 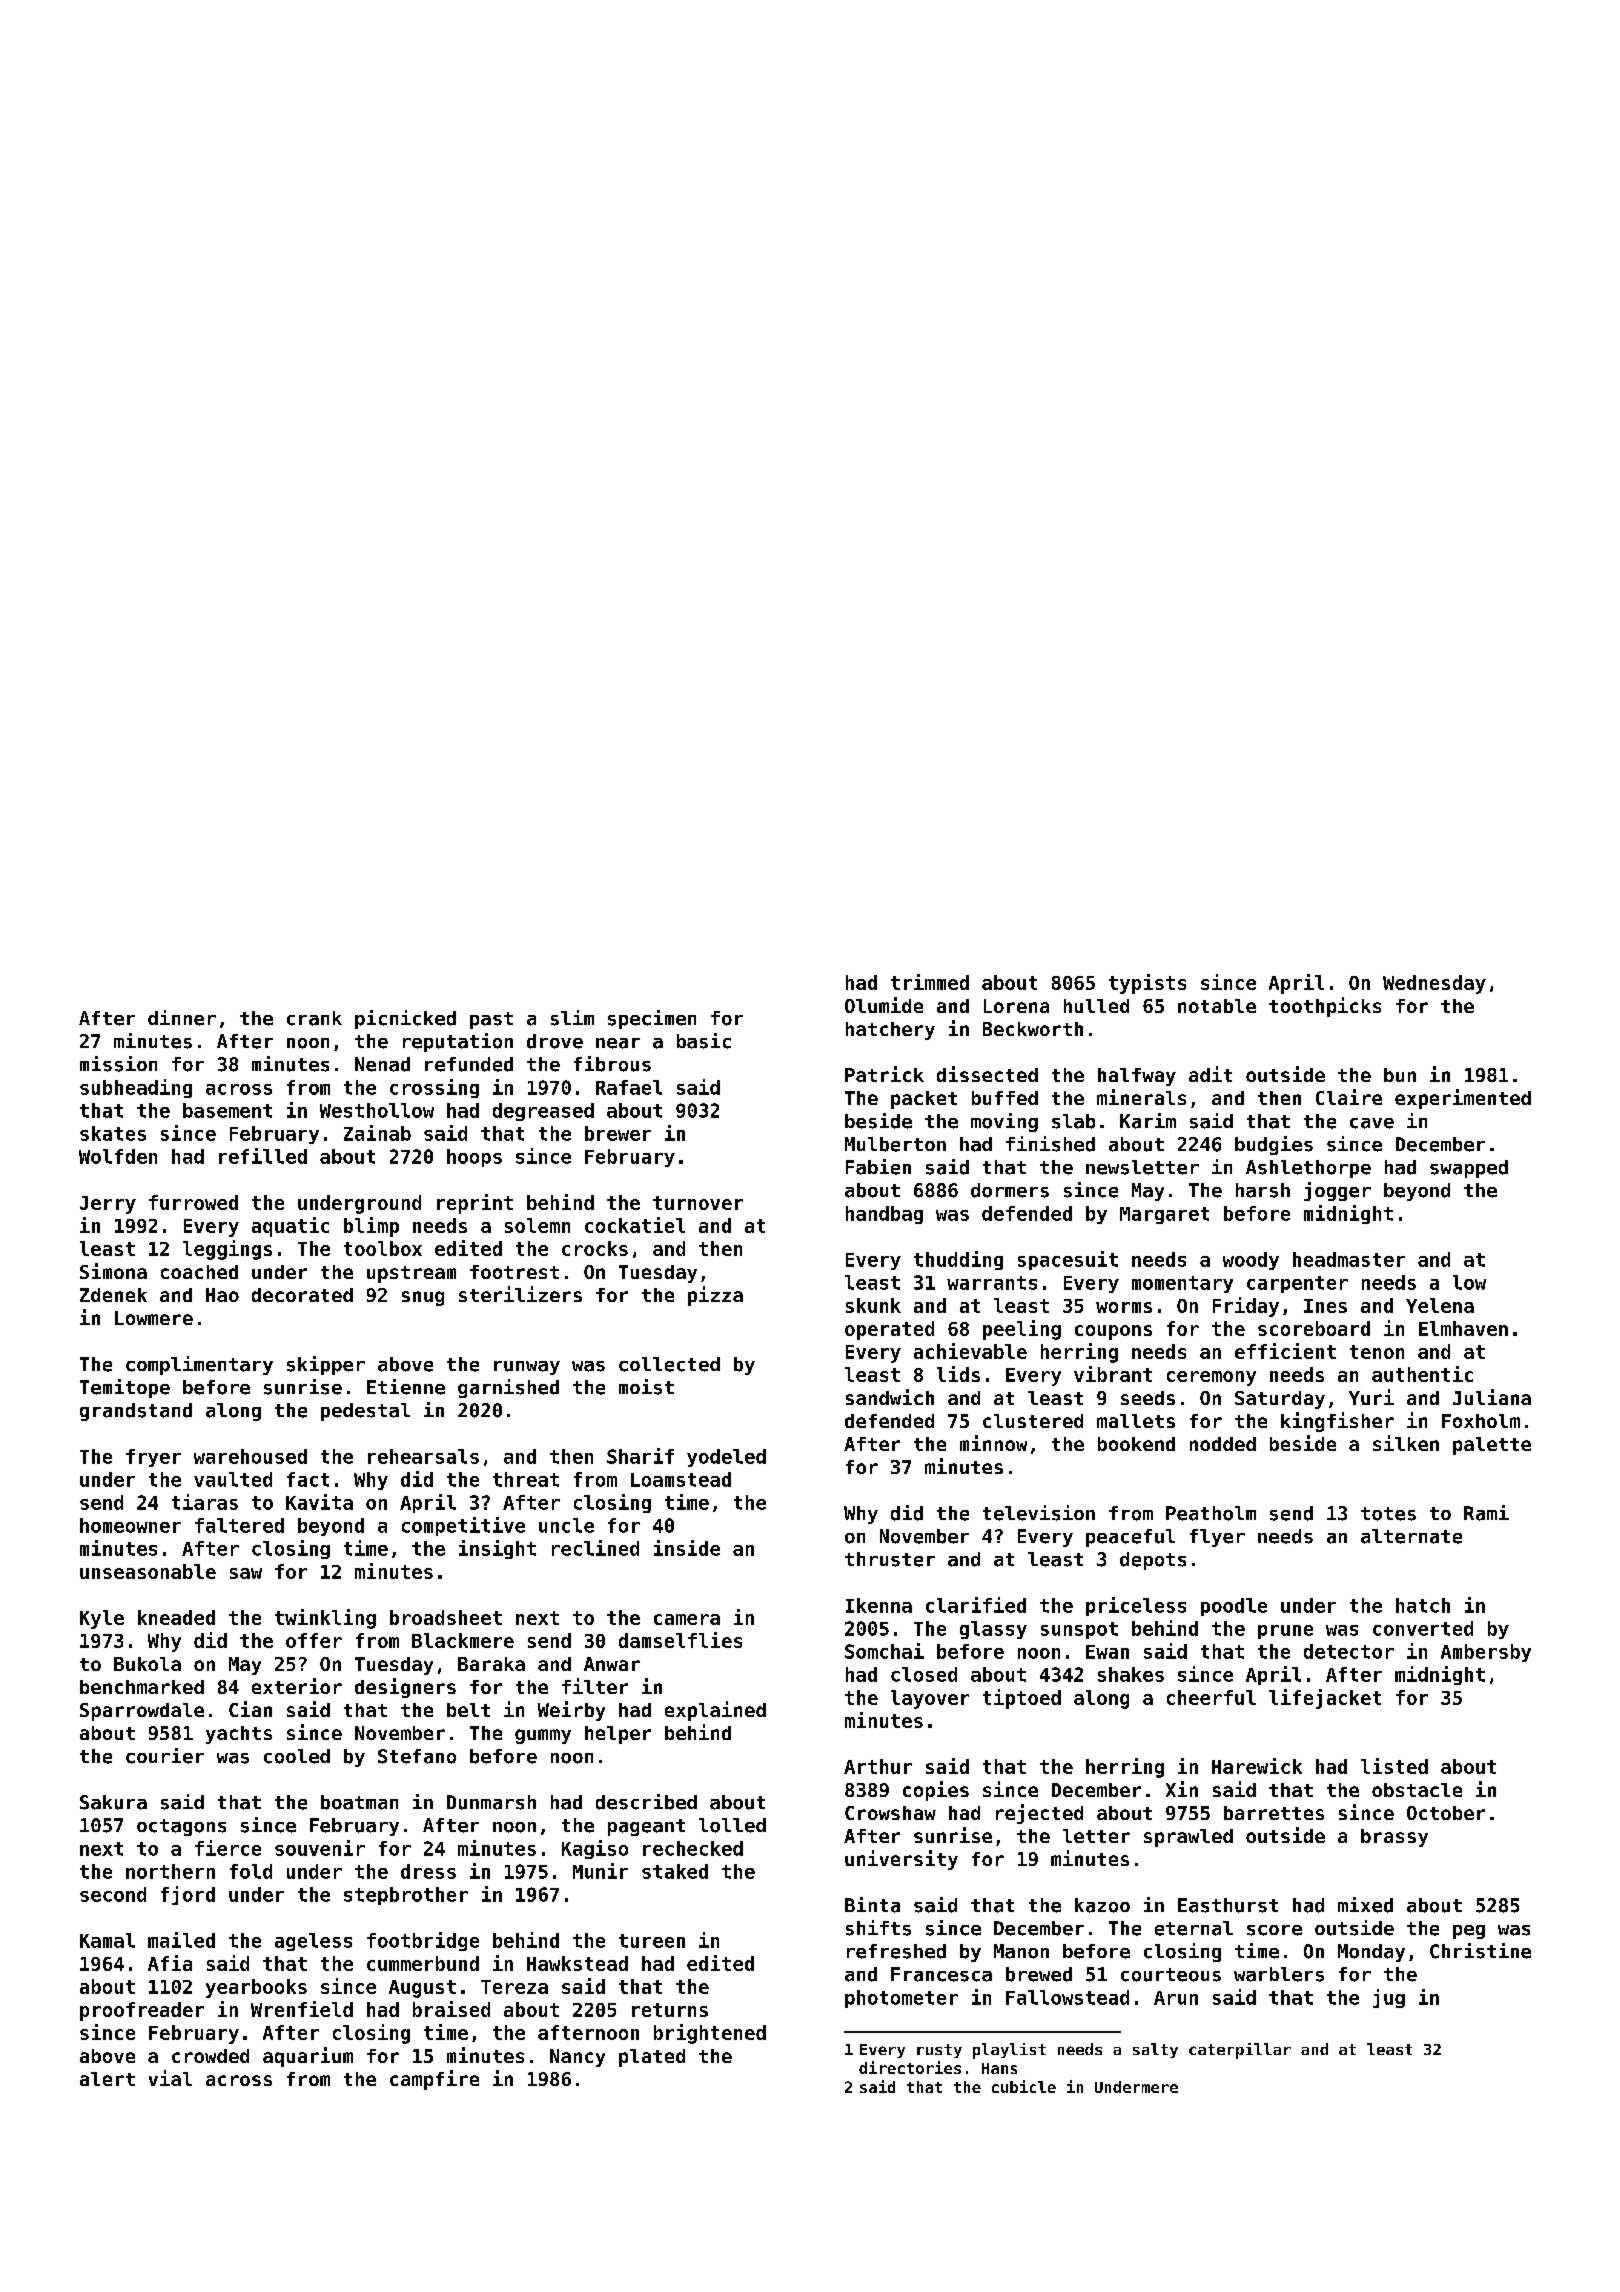 What do you see at coordinates (1211, 1513) in the screenshot?
I see `Peatholm` at bounding box center [1211, 1513].
